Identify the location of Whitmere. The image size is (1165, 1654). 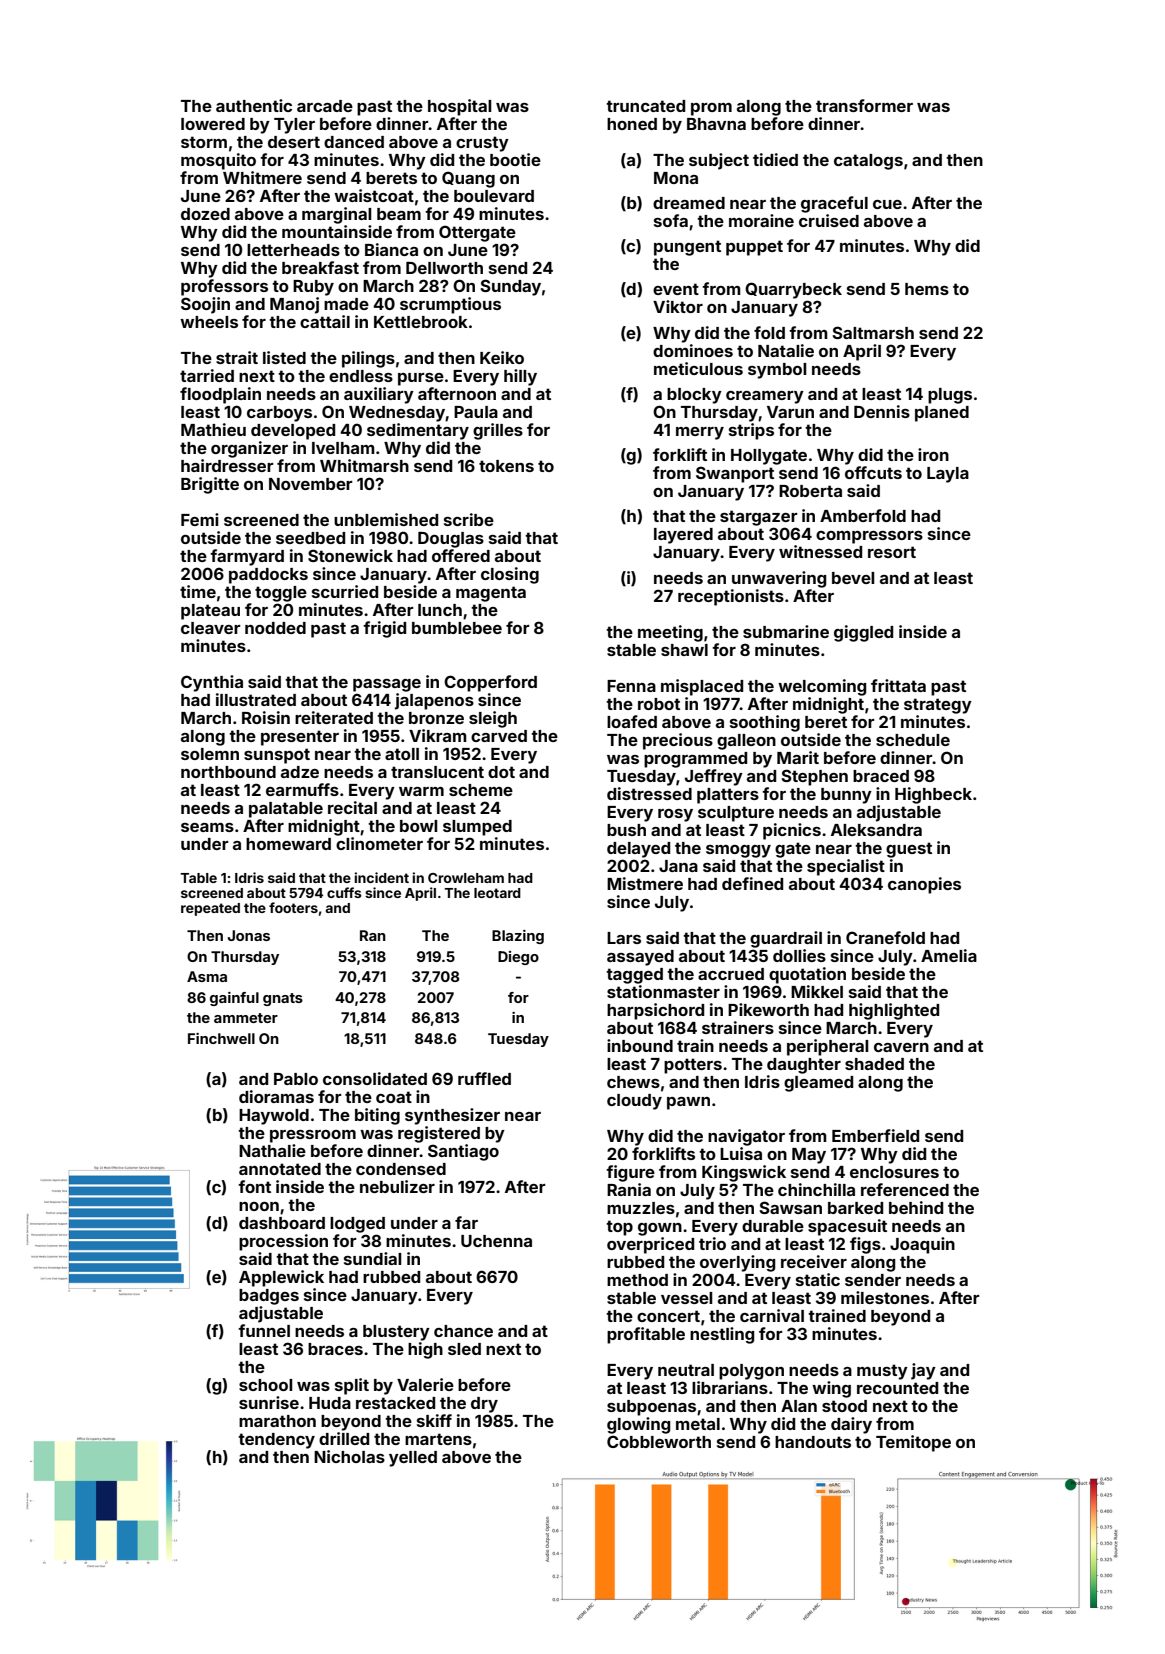
(262, 177).
